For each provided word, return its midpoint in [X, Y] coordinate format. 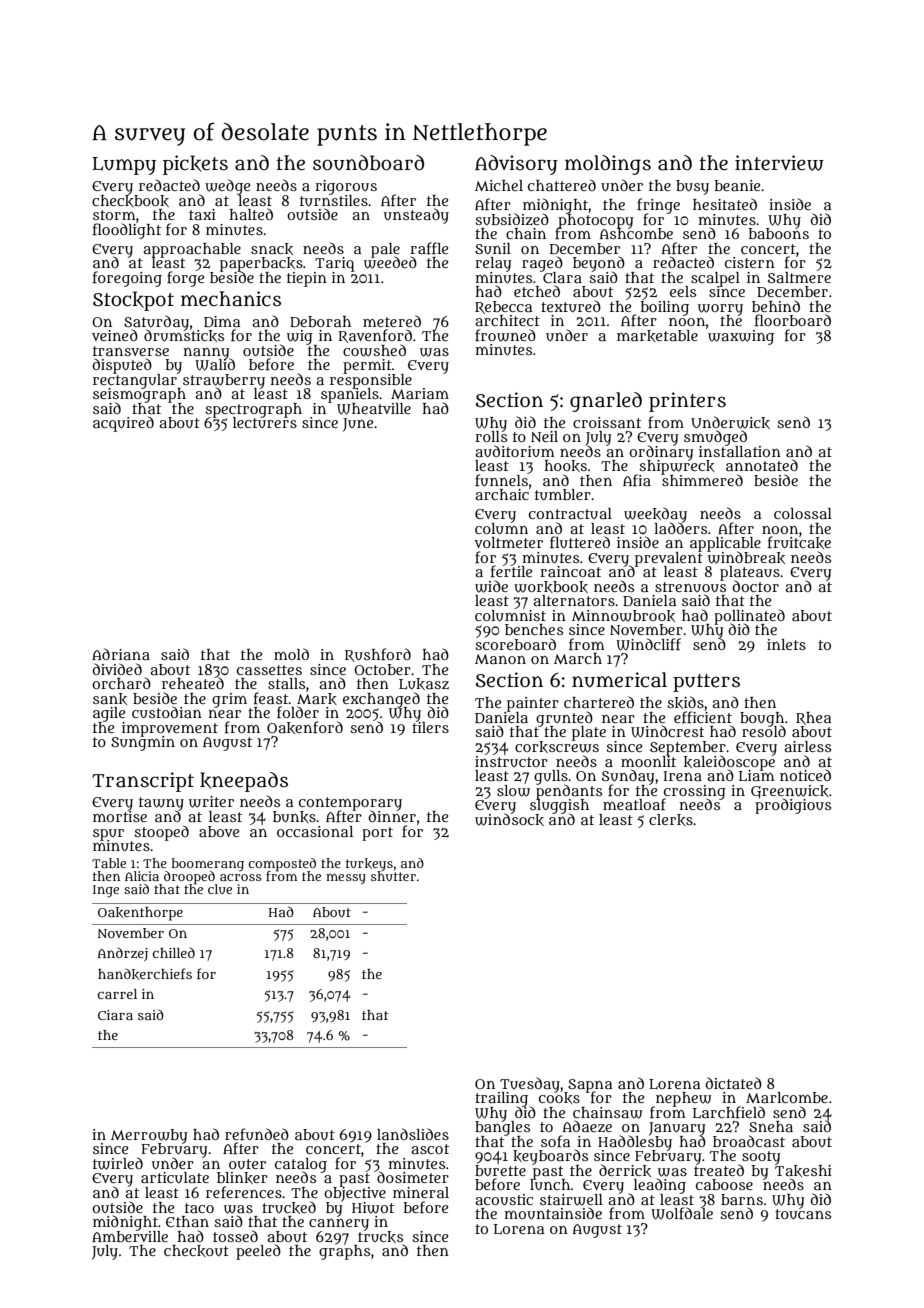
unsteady [416, 216]
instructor [511, 761]
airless [807, 746]
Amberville [130, 1236]
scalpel [715, 279]
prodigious [793, 806]
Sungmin [143, 743]
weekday [655, 515]
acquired [123, 424]
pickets [195, 165]
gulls [551, 777]
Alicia [142, 876]
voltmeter [508, 542]
